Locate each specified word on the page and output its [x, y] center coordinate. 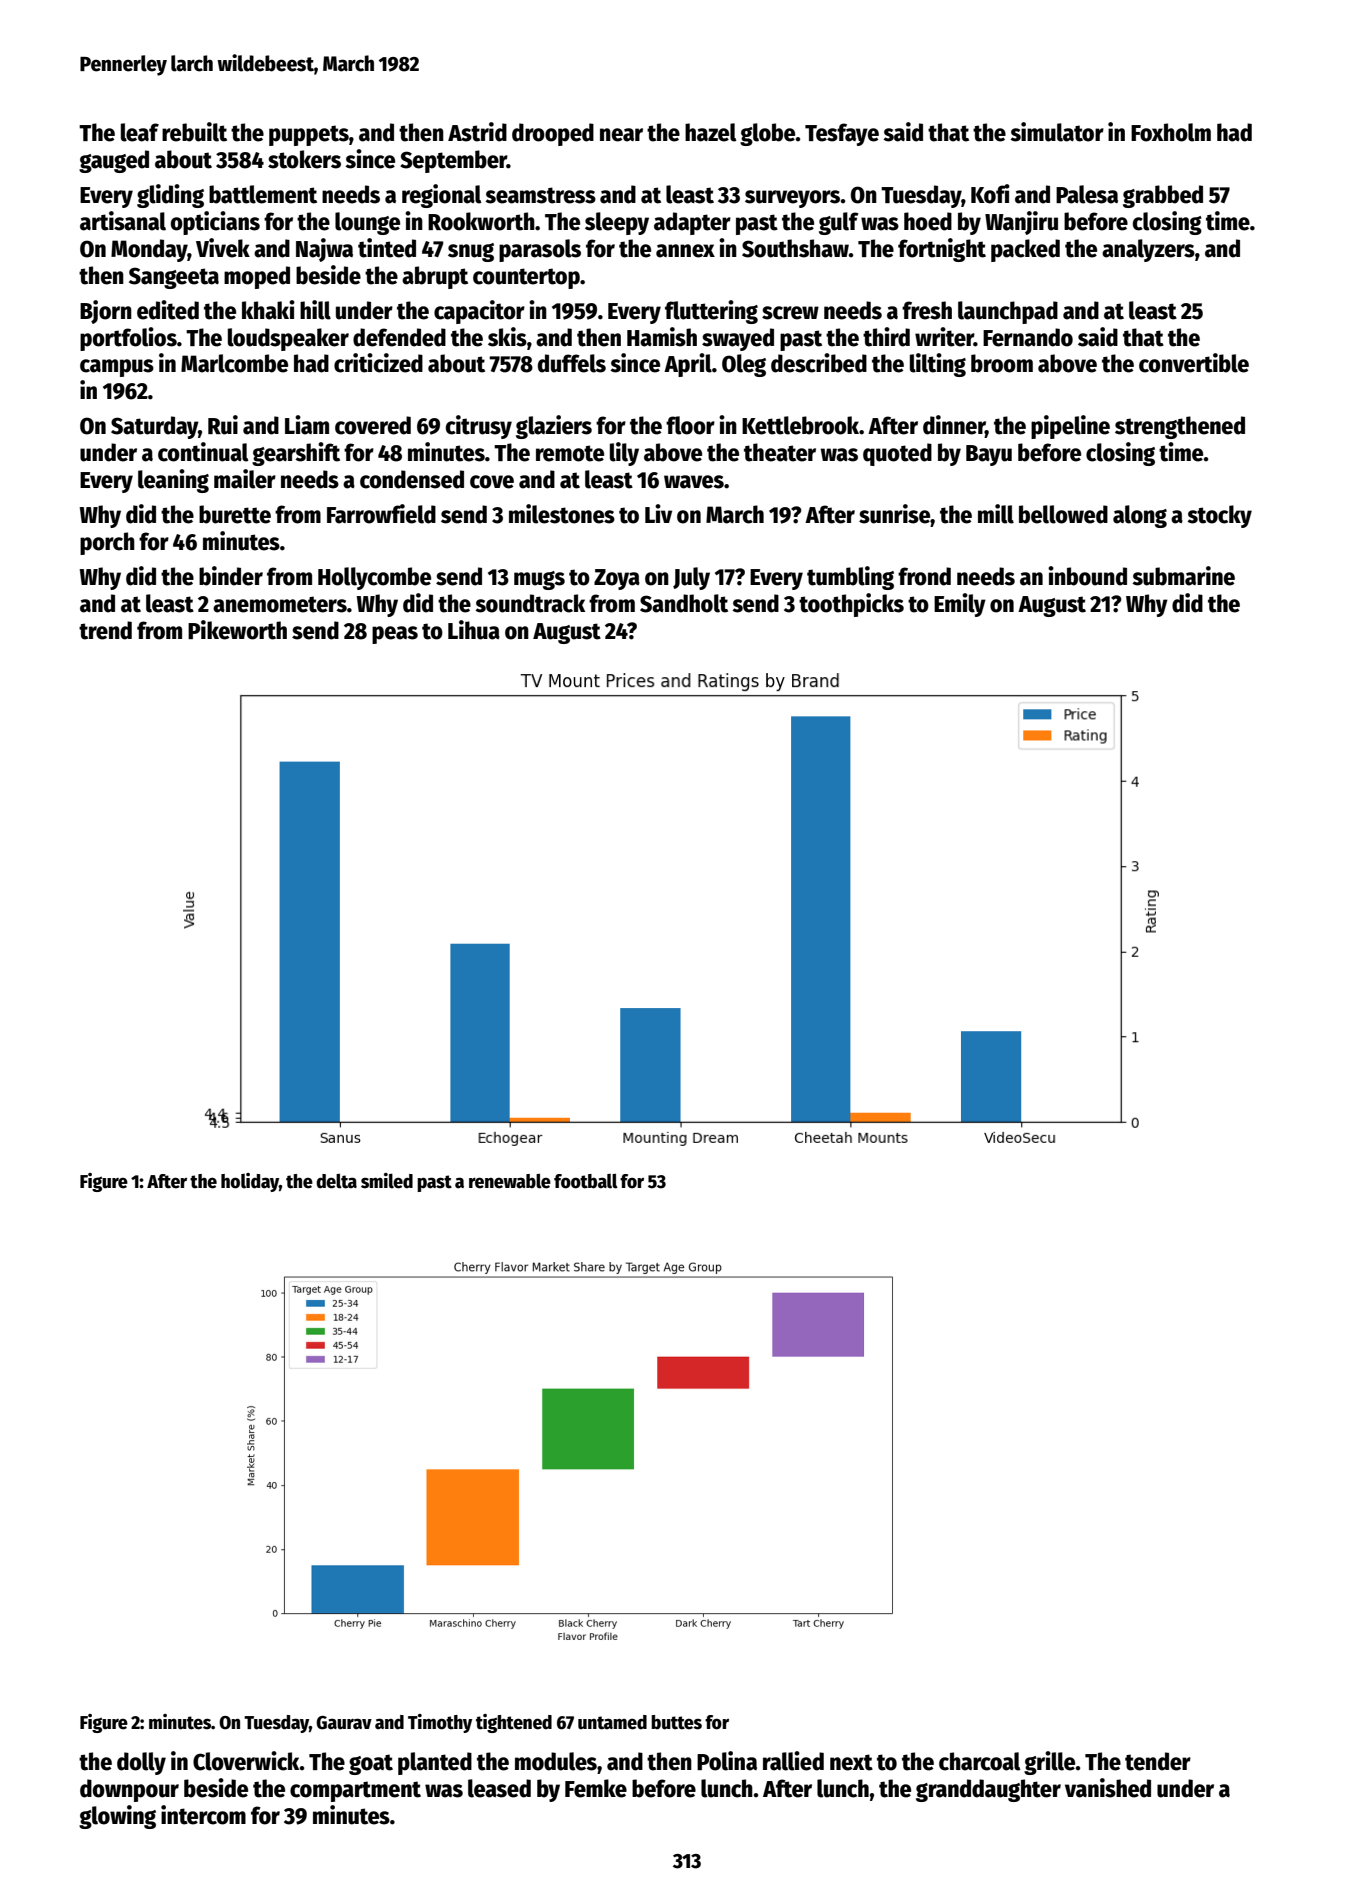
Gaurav [344, 1723]
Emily [960, 605]
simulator [1057, 132]
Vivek [223, 248]
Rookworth [481, 221]
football [586, 1181]
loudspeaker [288, 339]
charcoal [979, 1761]
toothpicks [851, 605]
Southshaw [795, 248]
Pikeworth [237, 630]
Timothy [440, 1723]
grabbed [1163, 196]
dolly [141, 1763]
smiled [387, 1181]
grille [1049, 1763]
